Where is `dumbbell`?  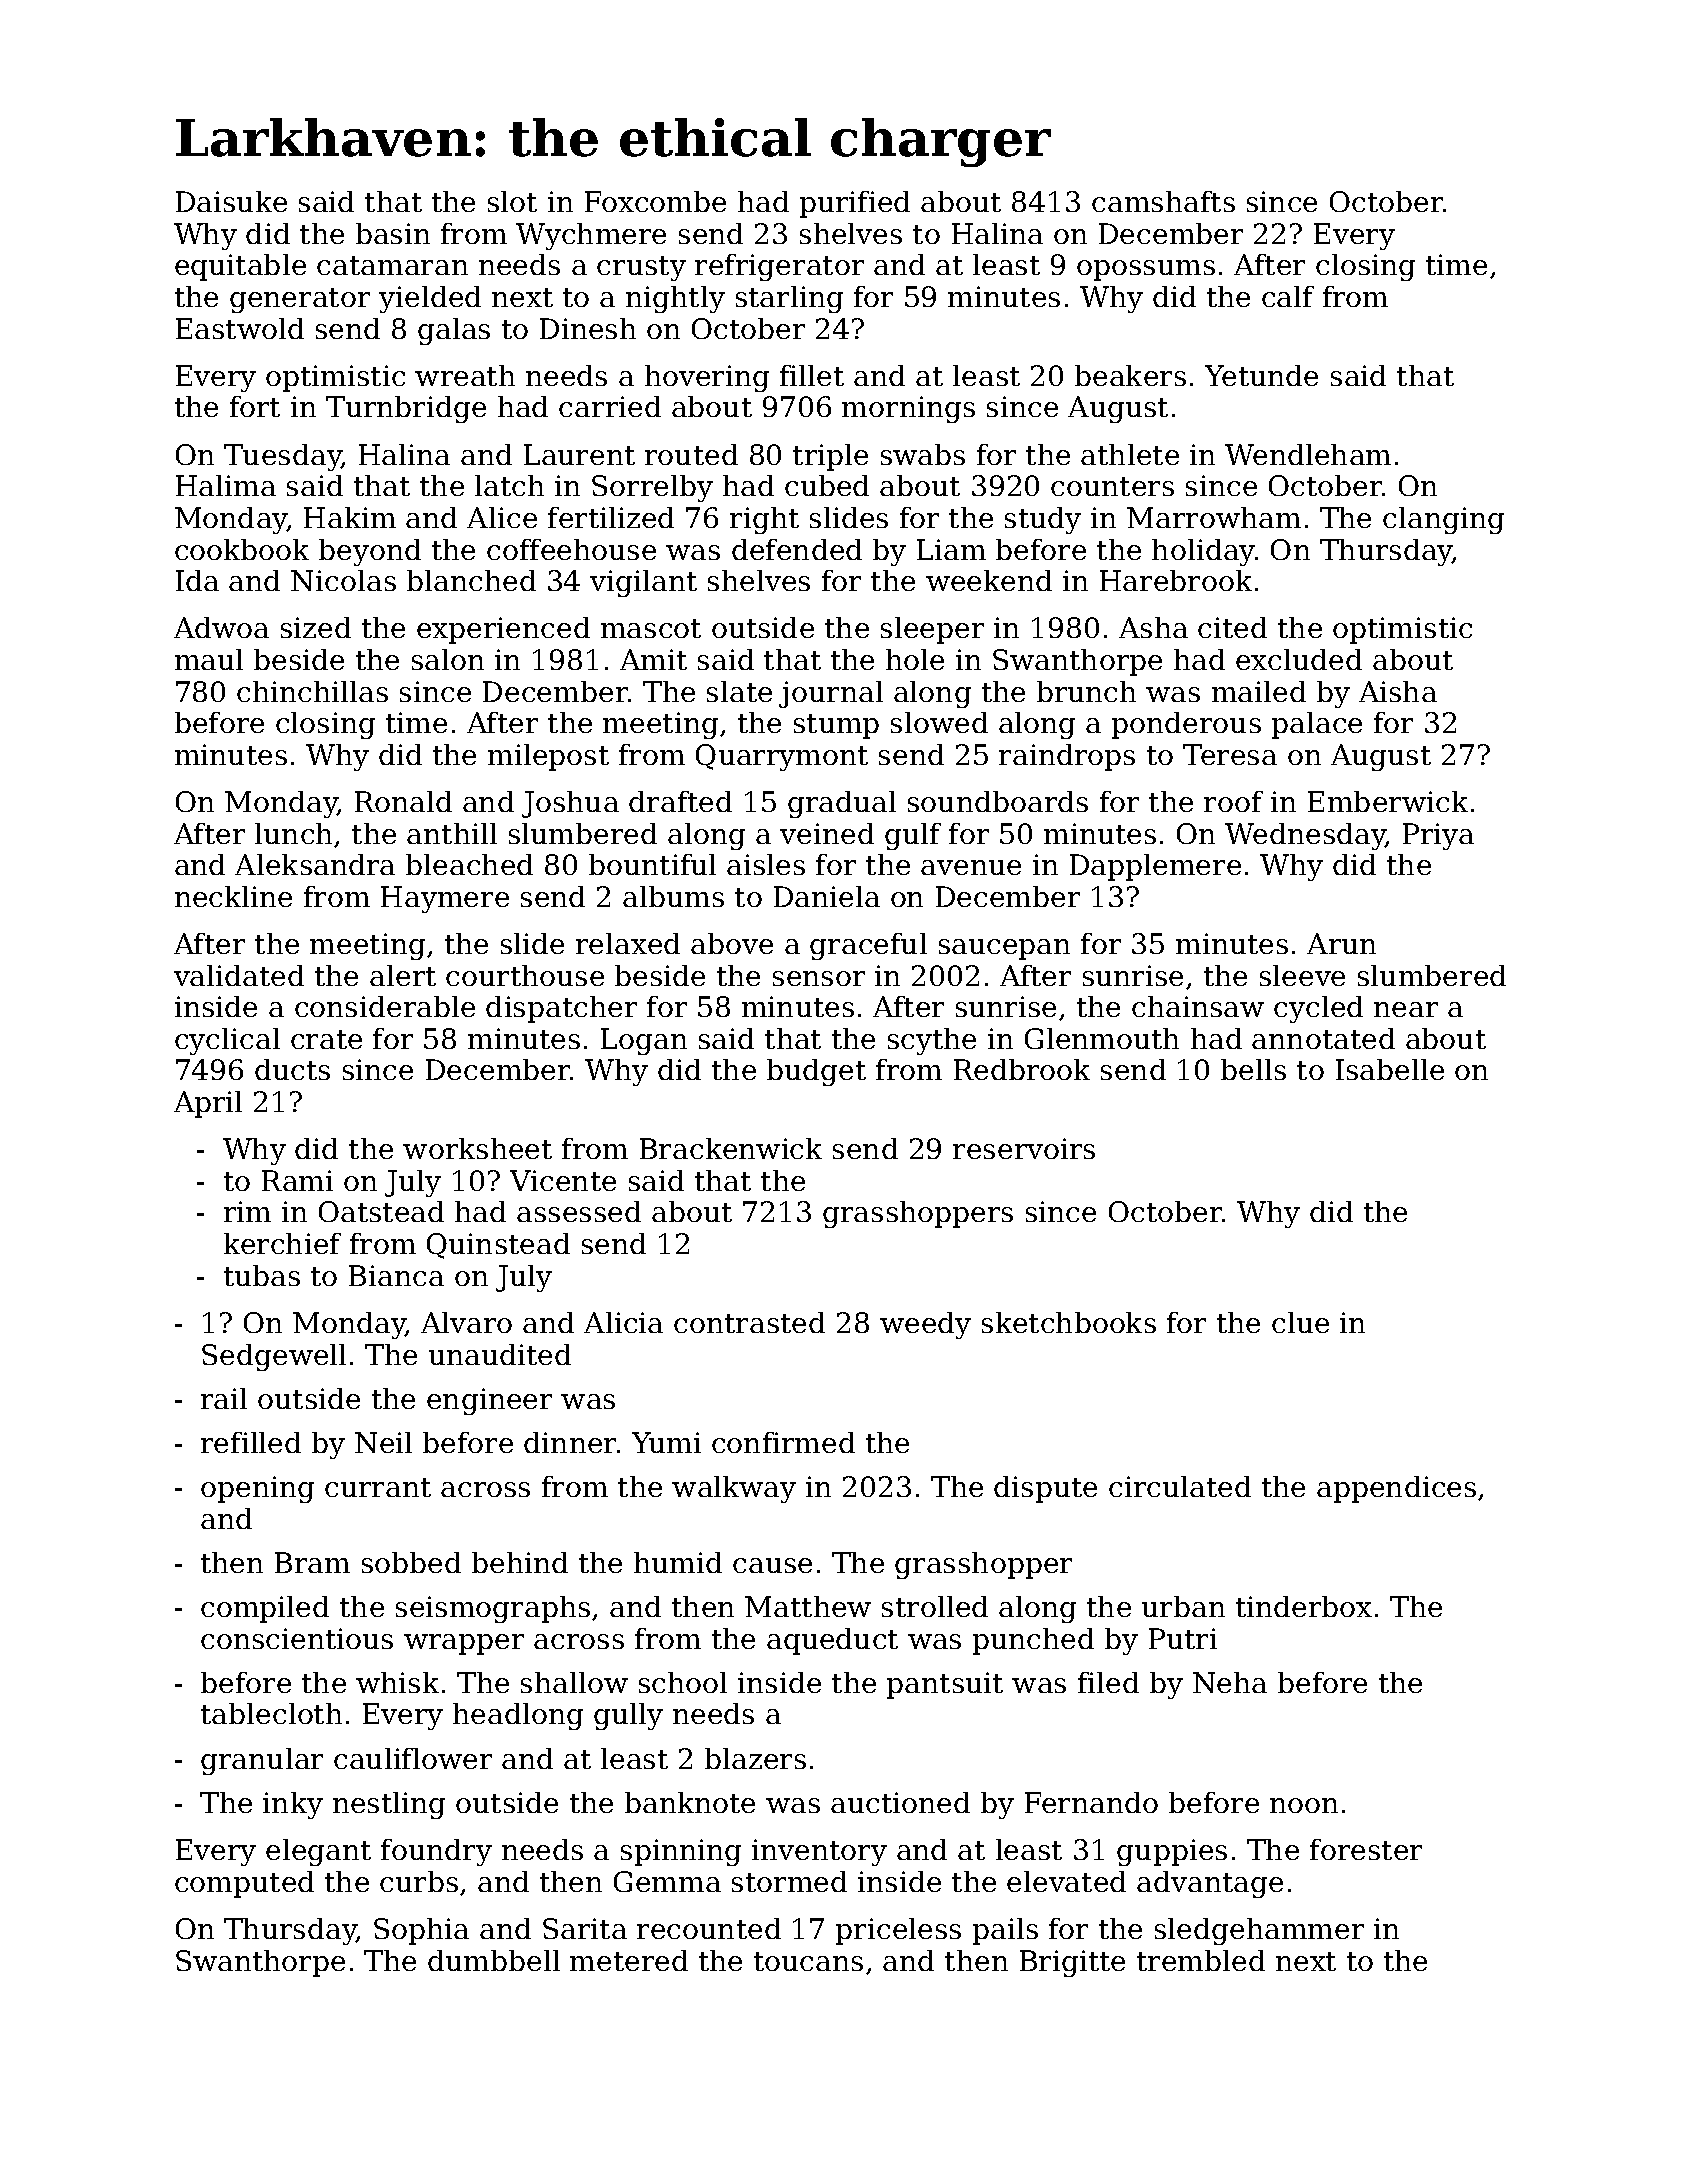
dumbbell is located at coordinates (494, 1960).
